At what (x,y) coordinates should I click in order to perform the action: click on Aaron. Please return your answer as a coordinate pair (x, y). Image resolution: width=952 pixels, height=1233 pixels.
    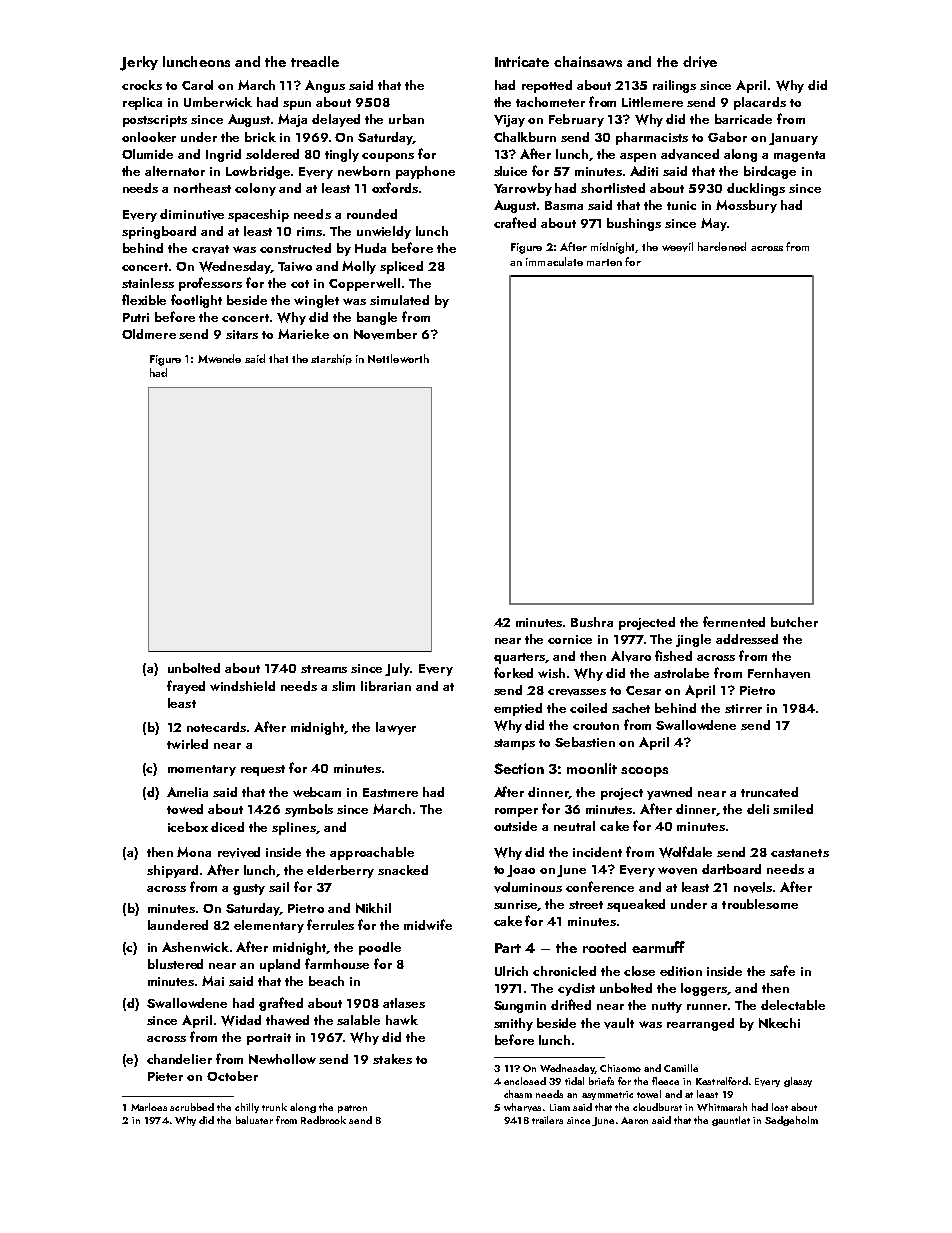
    Looking at the image, I should click on (634, 1120).
